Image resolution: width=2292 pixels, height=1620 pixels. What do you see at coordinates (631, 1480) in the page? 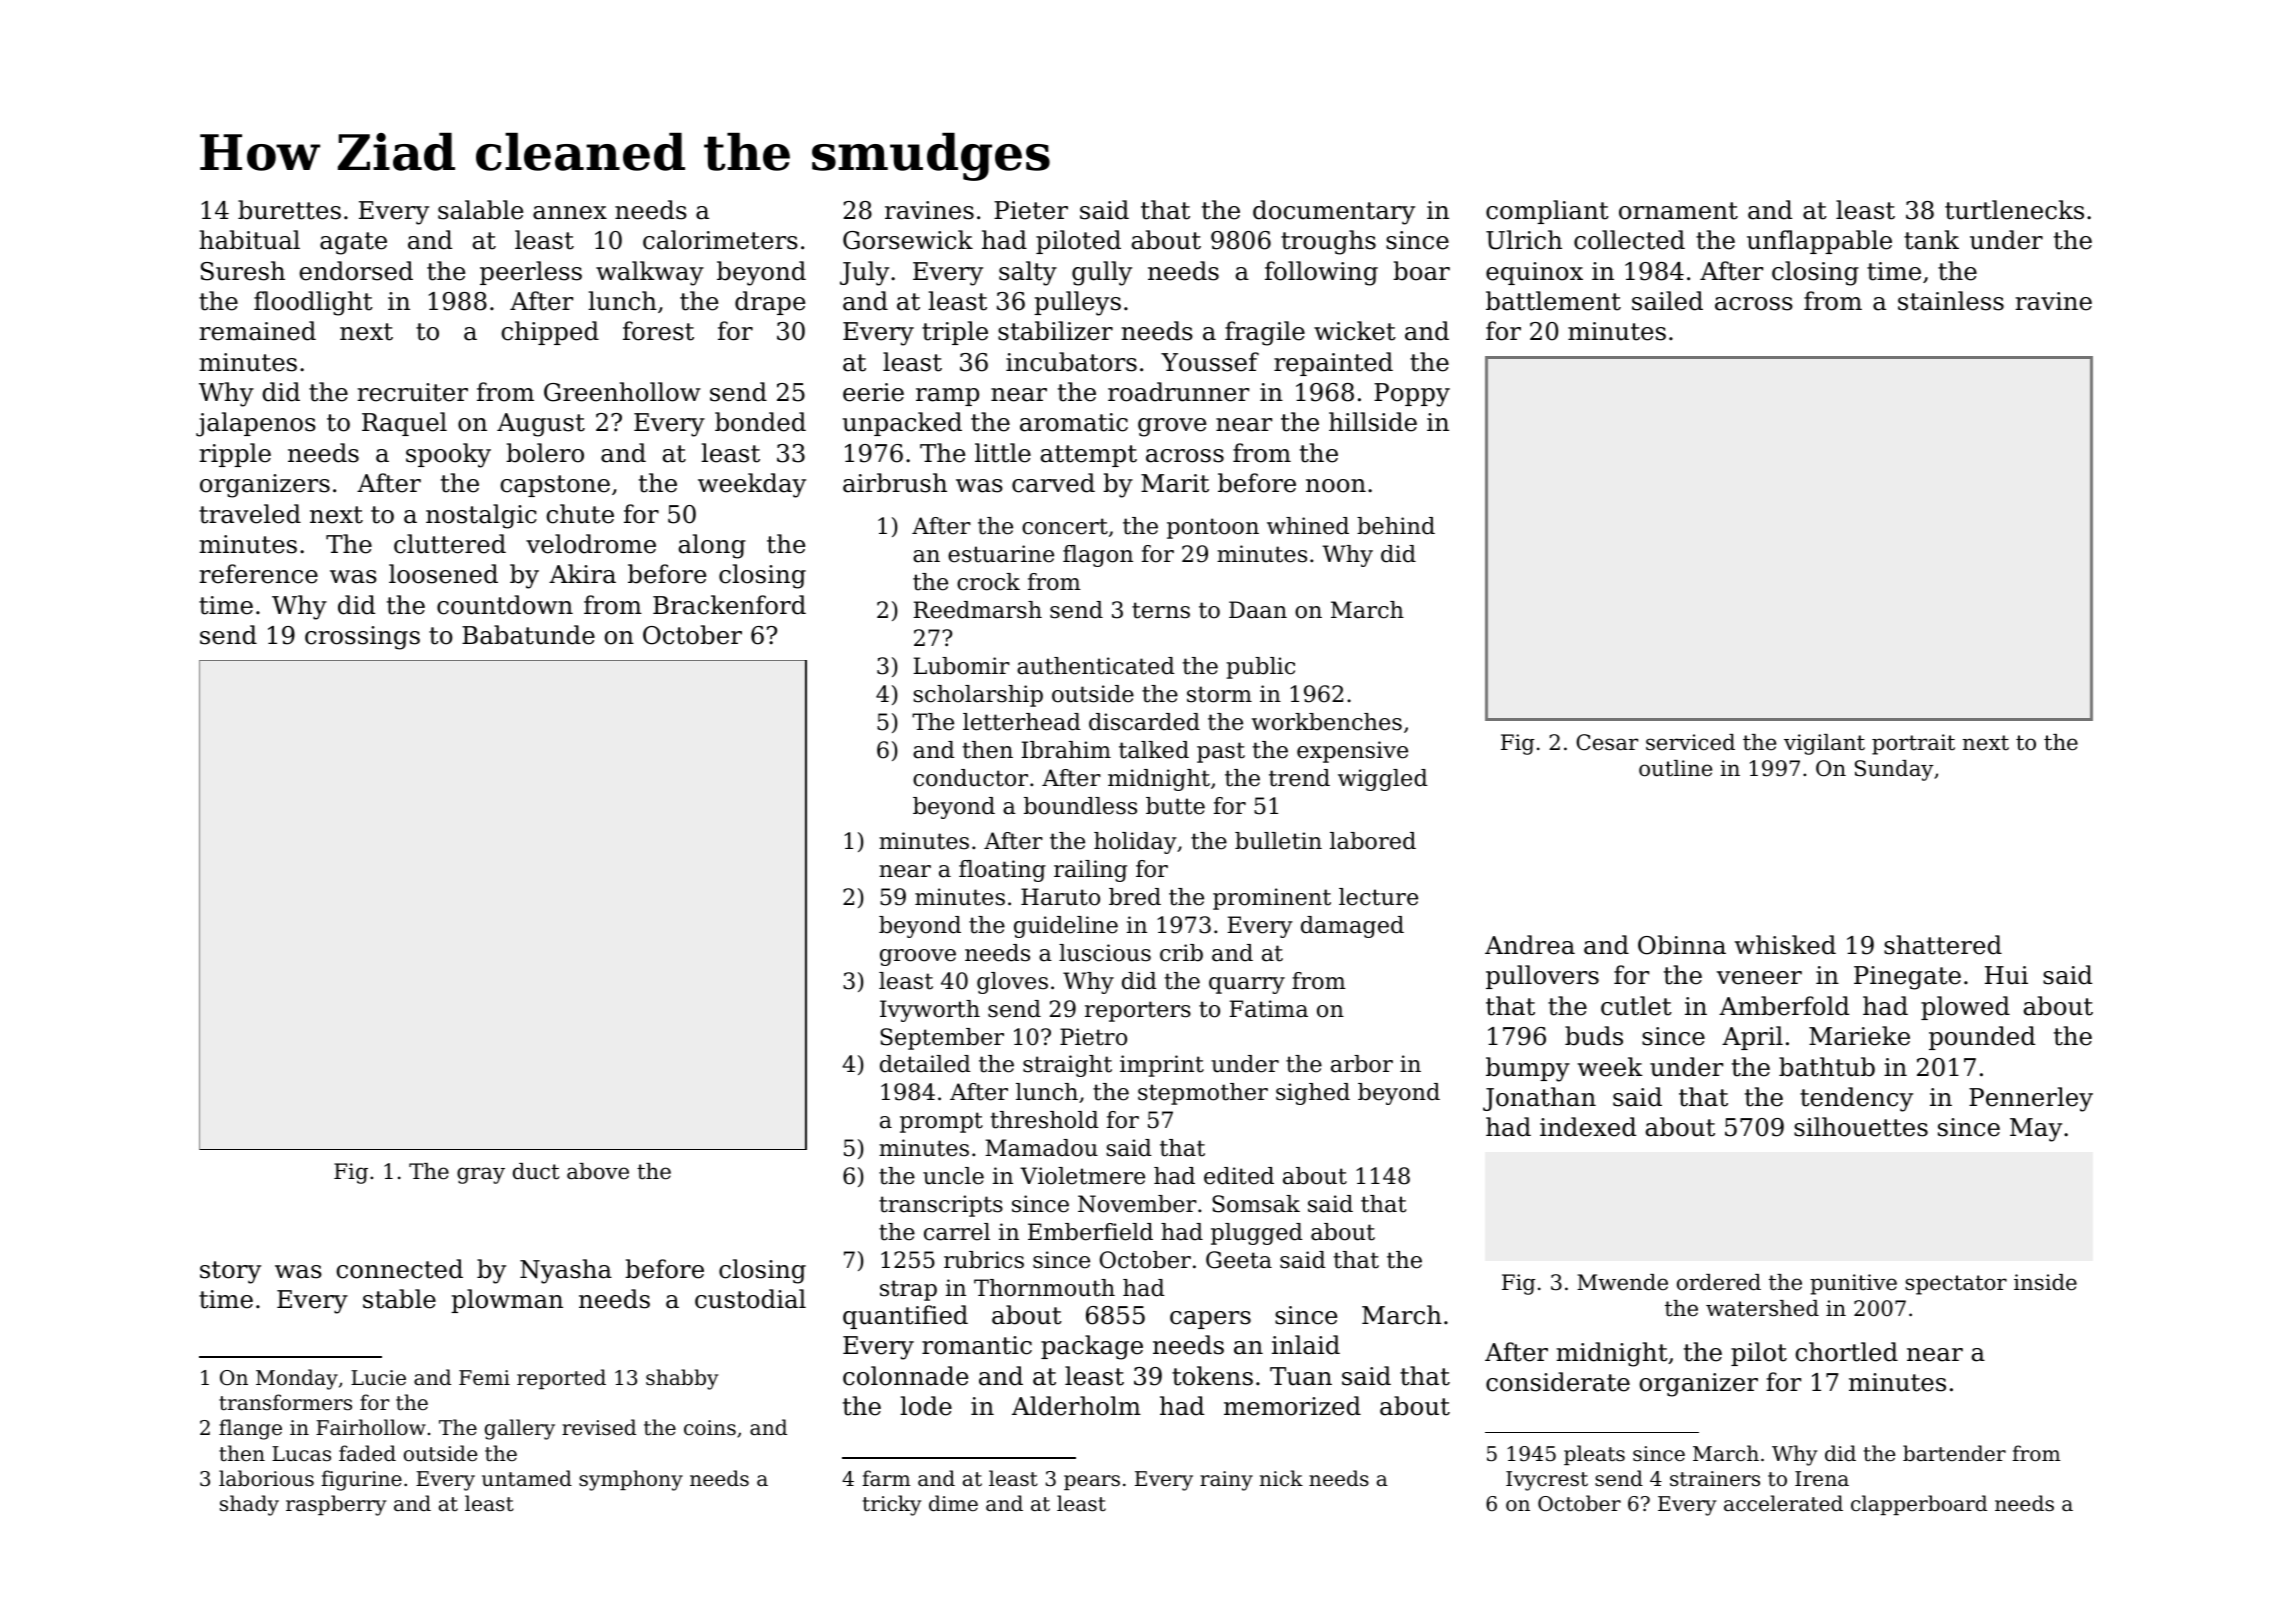
I see `symphony` at bounding box center [631, 1480].
